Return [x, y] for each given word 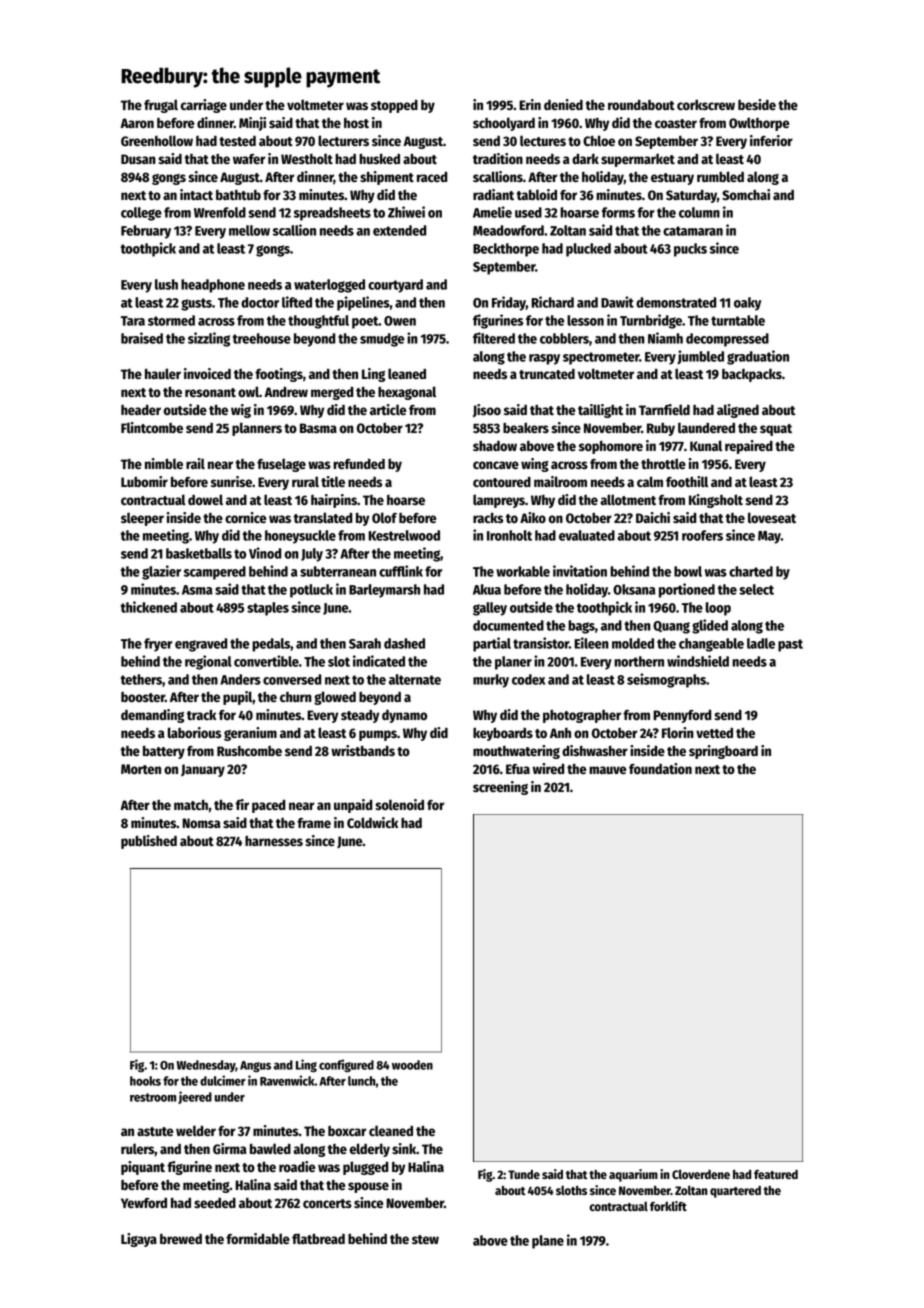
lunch [362, 1081]
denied [563, 104]
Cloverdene [701, 1174]
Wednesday [206, 1066]
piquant [143, 1168]
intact [196, 194]
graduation [758, 357]
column [699, 212]
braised [142, 338]
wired [548, 768]
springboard [723, 752]
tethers [141, 679]
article [388, 409]
